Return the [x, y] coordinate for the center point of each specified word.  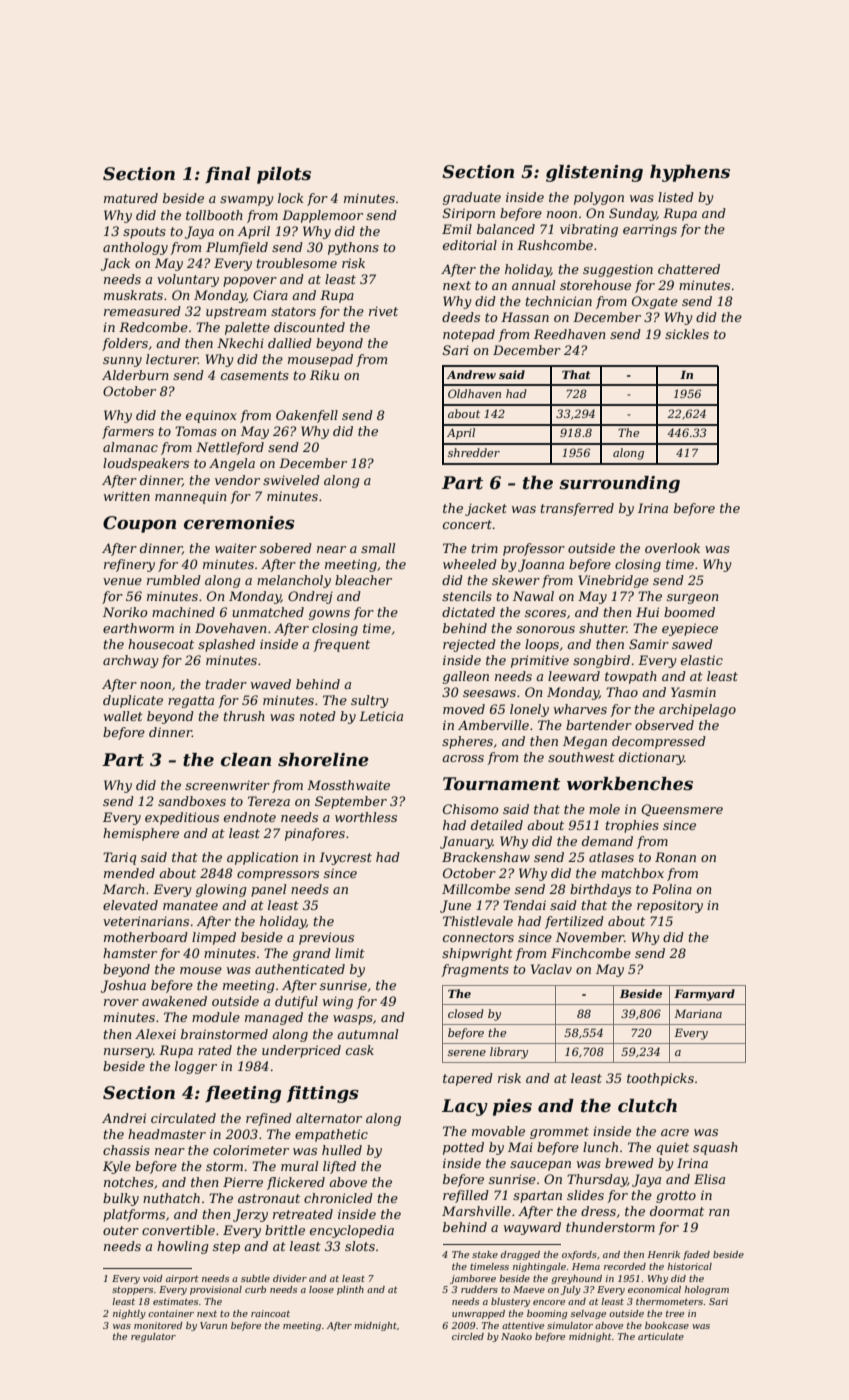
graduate [472, 198]
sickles [687, 334]
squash [715, 1148]
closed [466, 1013]
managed [274, 1018]
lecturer [172, 359]
